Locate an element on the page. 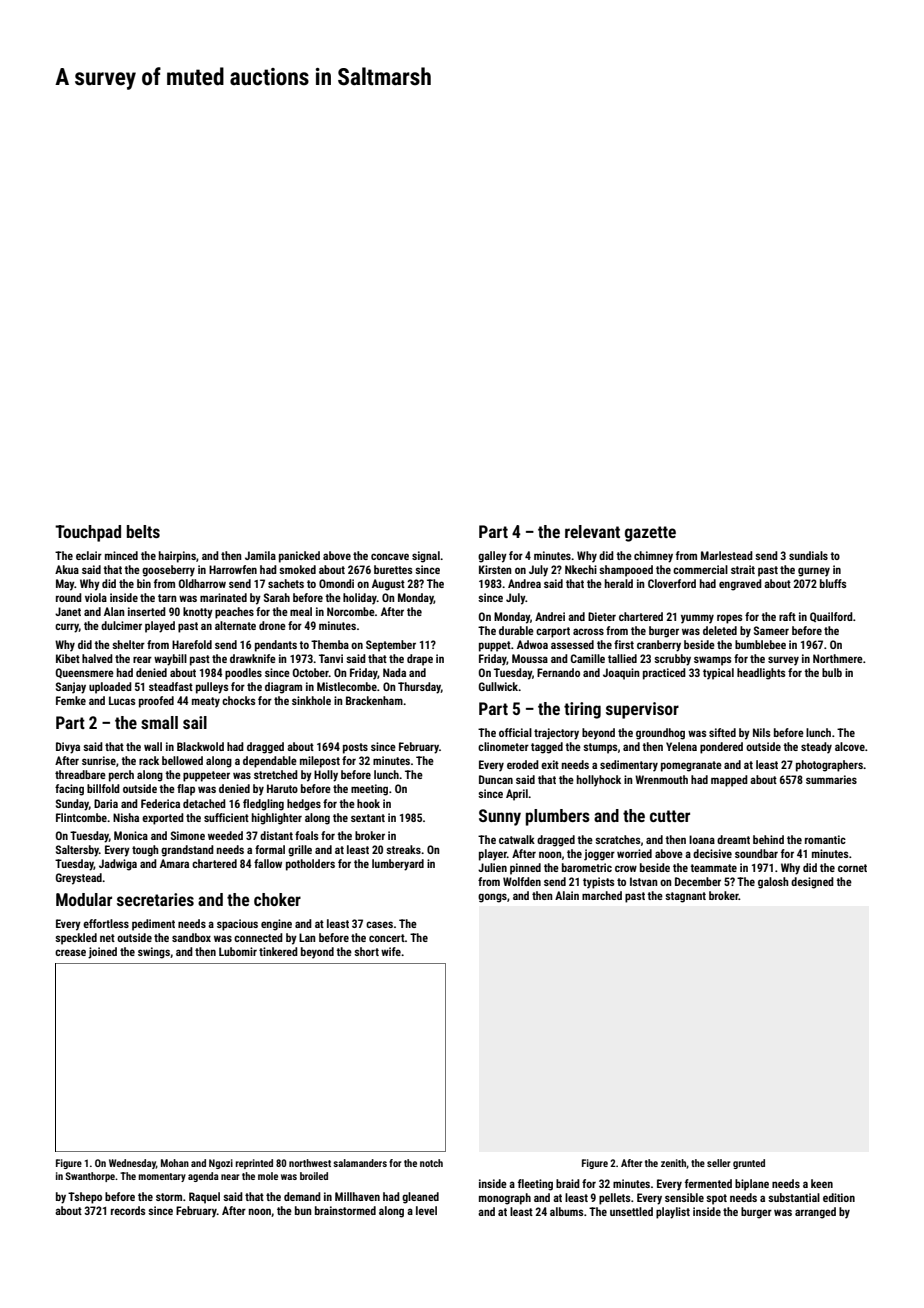  grandstand is located at coordinates (187, 851).
